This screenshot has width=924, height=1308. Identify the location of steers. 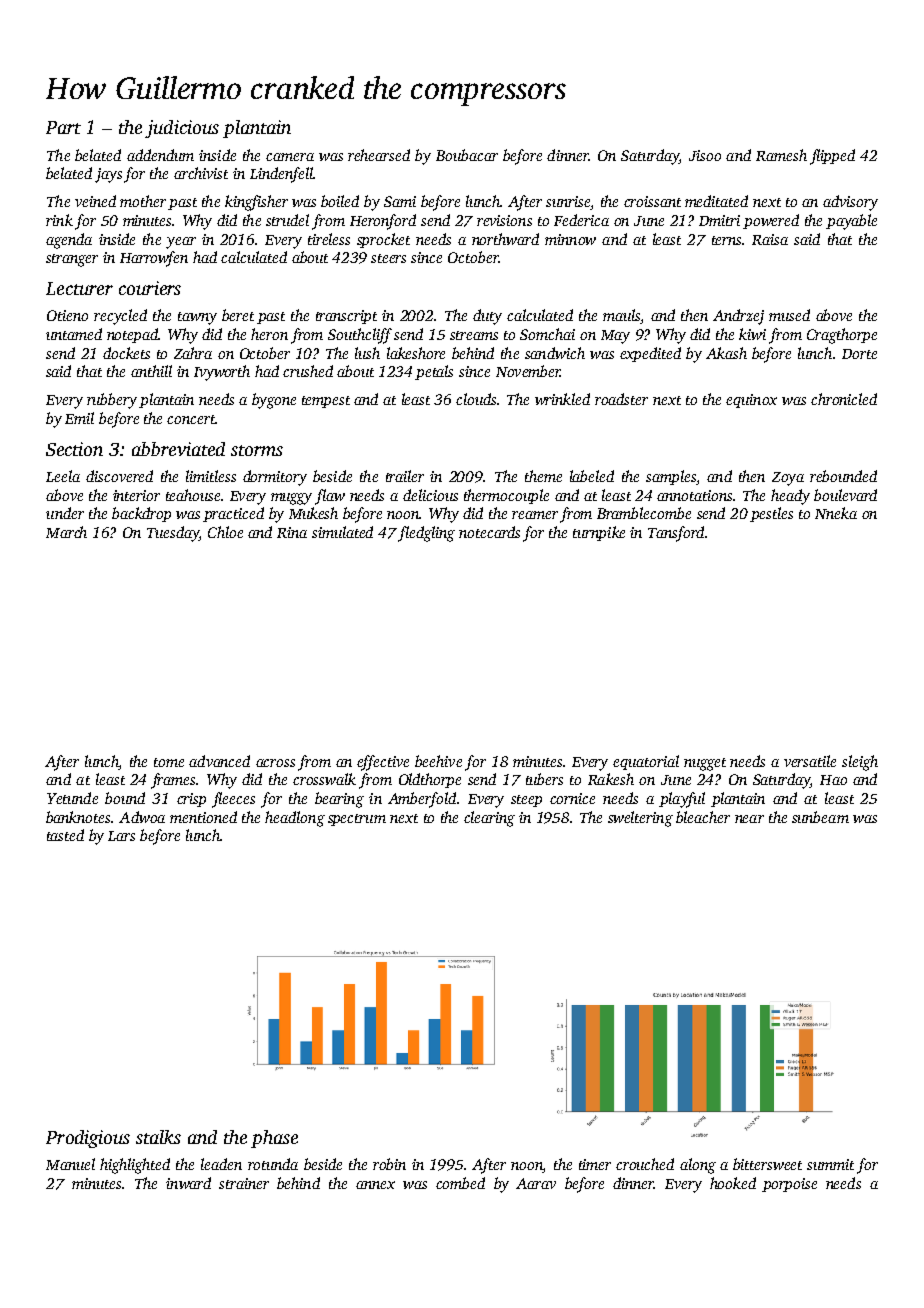
(388, 258).
